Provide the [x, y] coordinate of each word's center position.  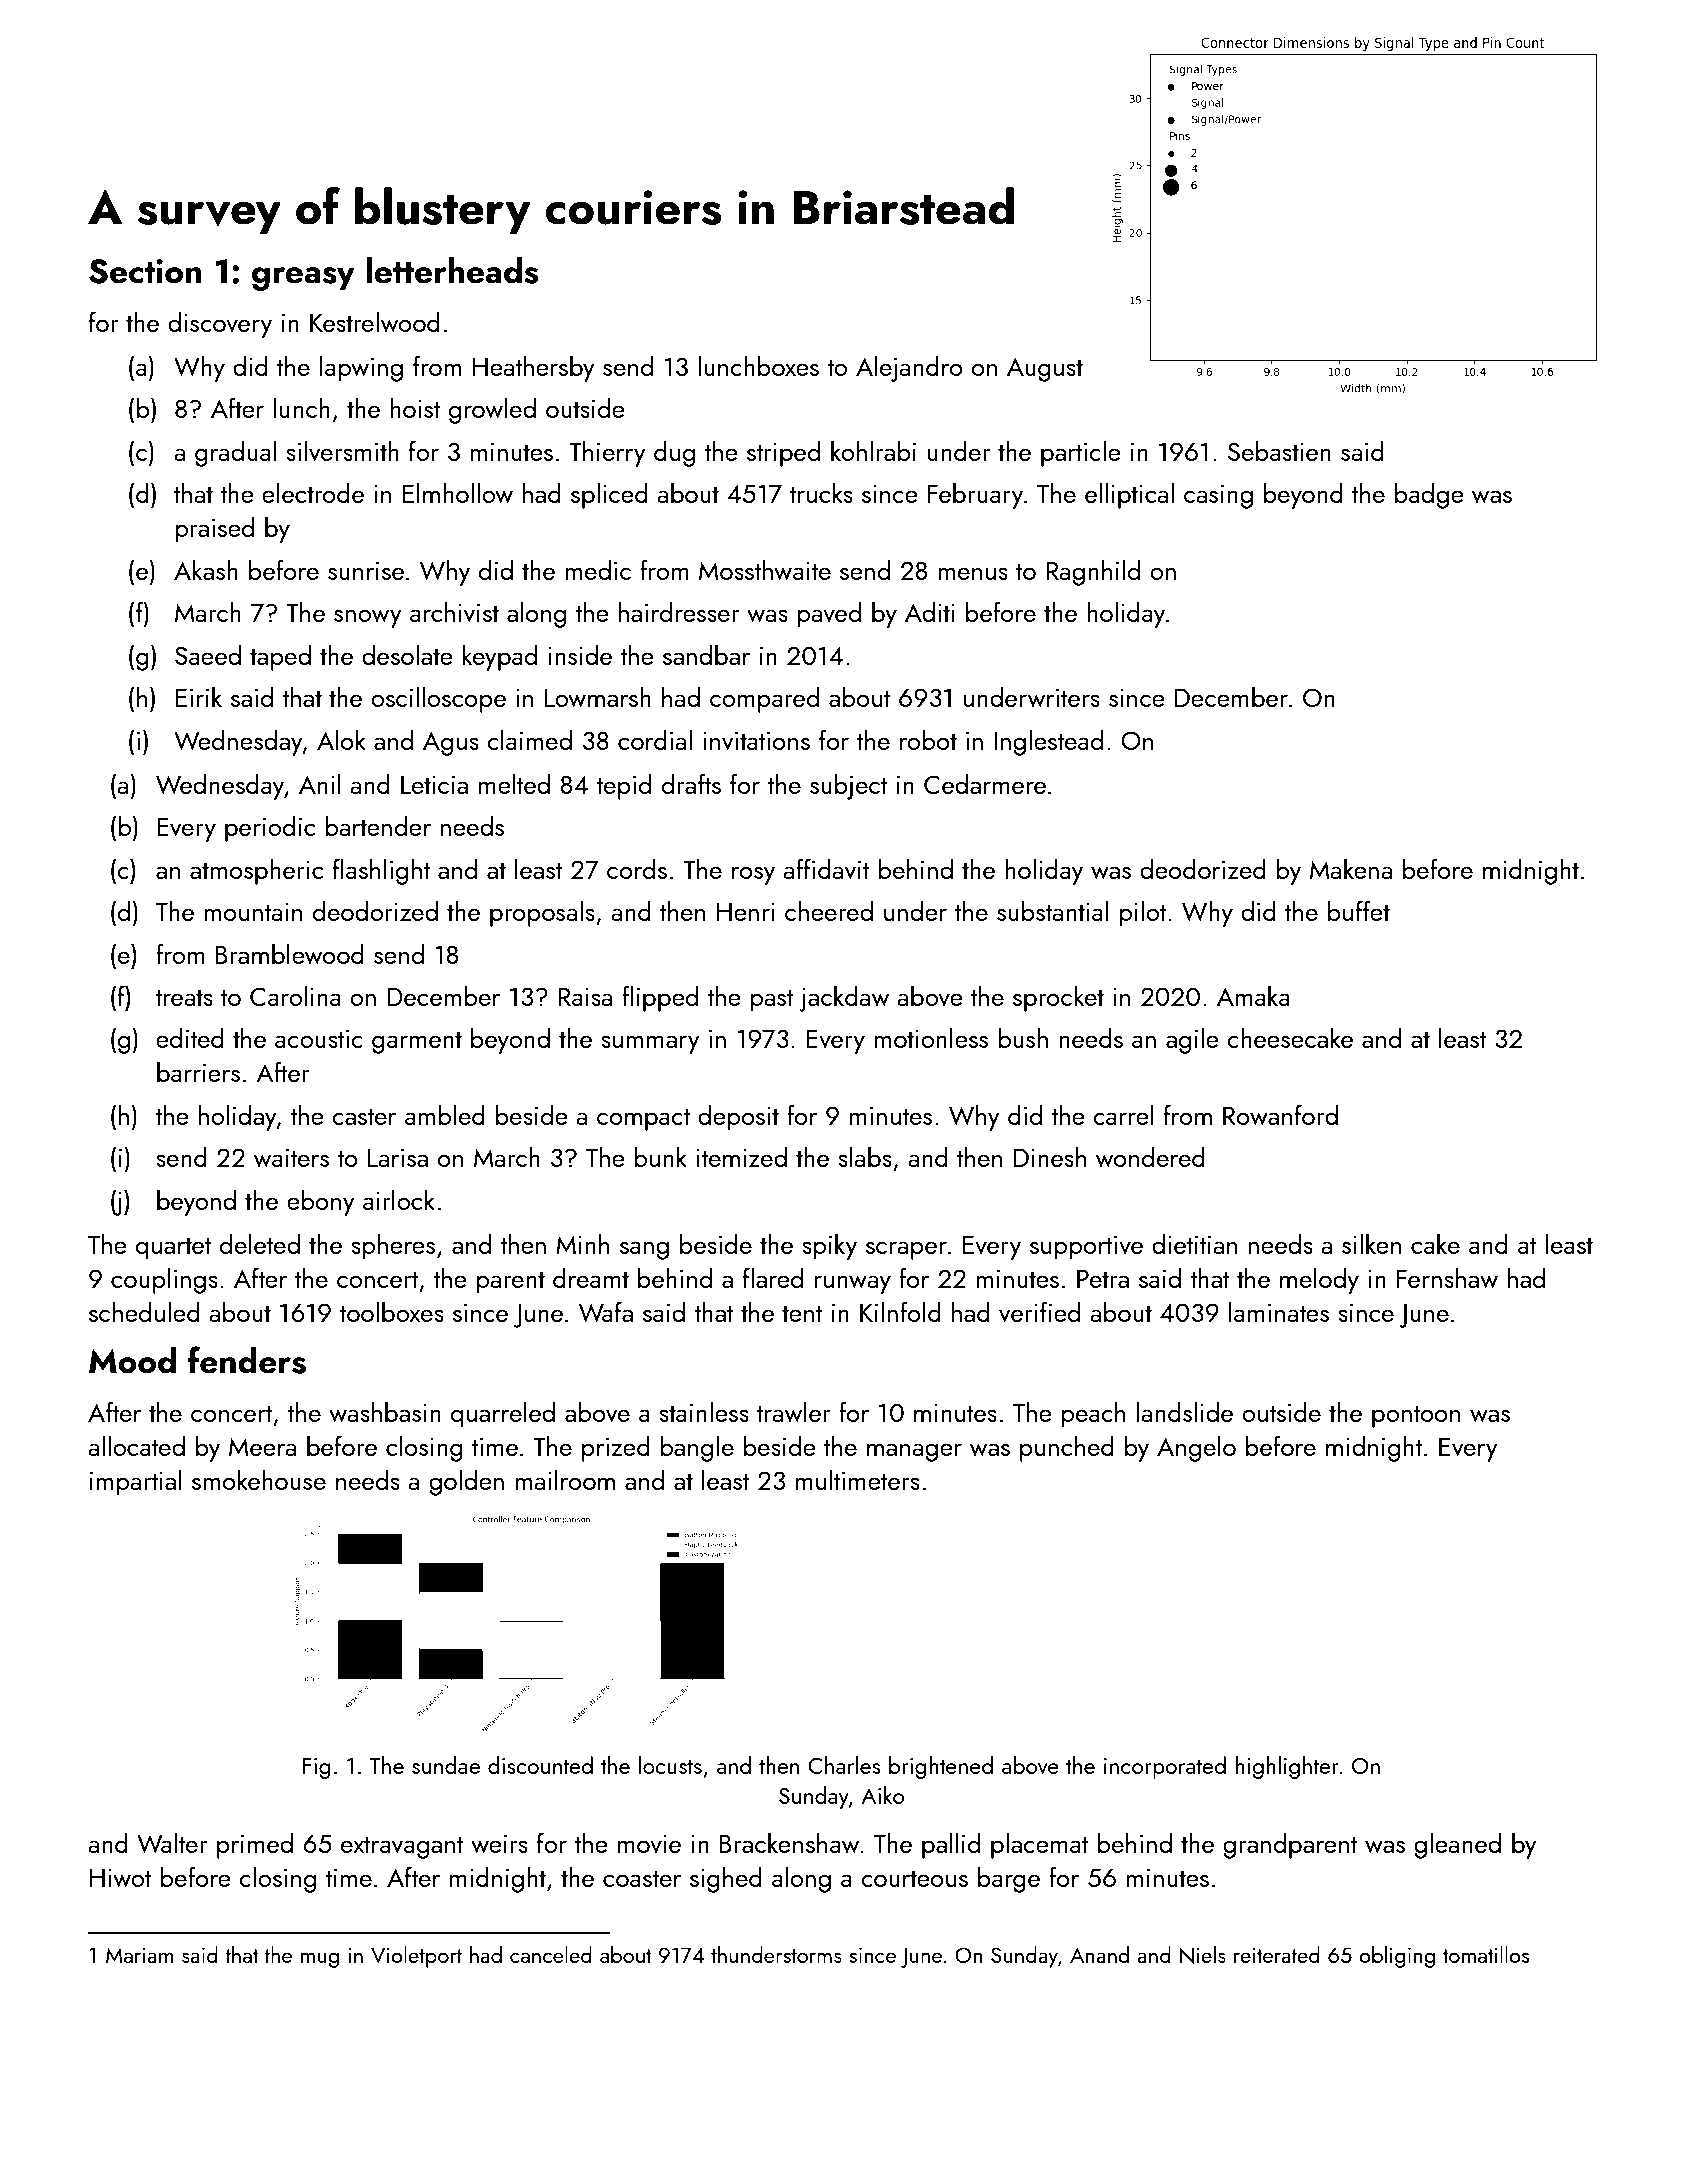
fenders [247, 1360]
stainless [704, 1411]
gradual [235, 453]
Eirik [199, 696]
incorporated [1165, 1767]
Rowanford [1280, 1114]
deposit [738, 1117]
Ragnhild [1093, 572]
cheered [829, 910]
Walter [172, 1843]
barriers [198, 1071]
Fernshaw [1447, 1277]
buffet [1359, 910]
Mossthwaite [765, 569]
